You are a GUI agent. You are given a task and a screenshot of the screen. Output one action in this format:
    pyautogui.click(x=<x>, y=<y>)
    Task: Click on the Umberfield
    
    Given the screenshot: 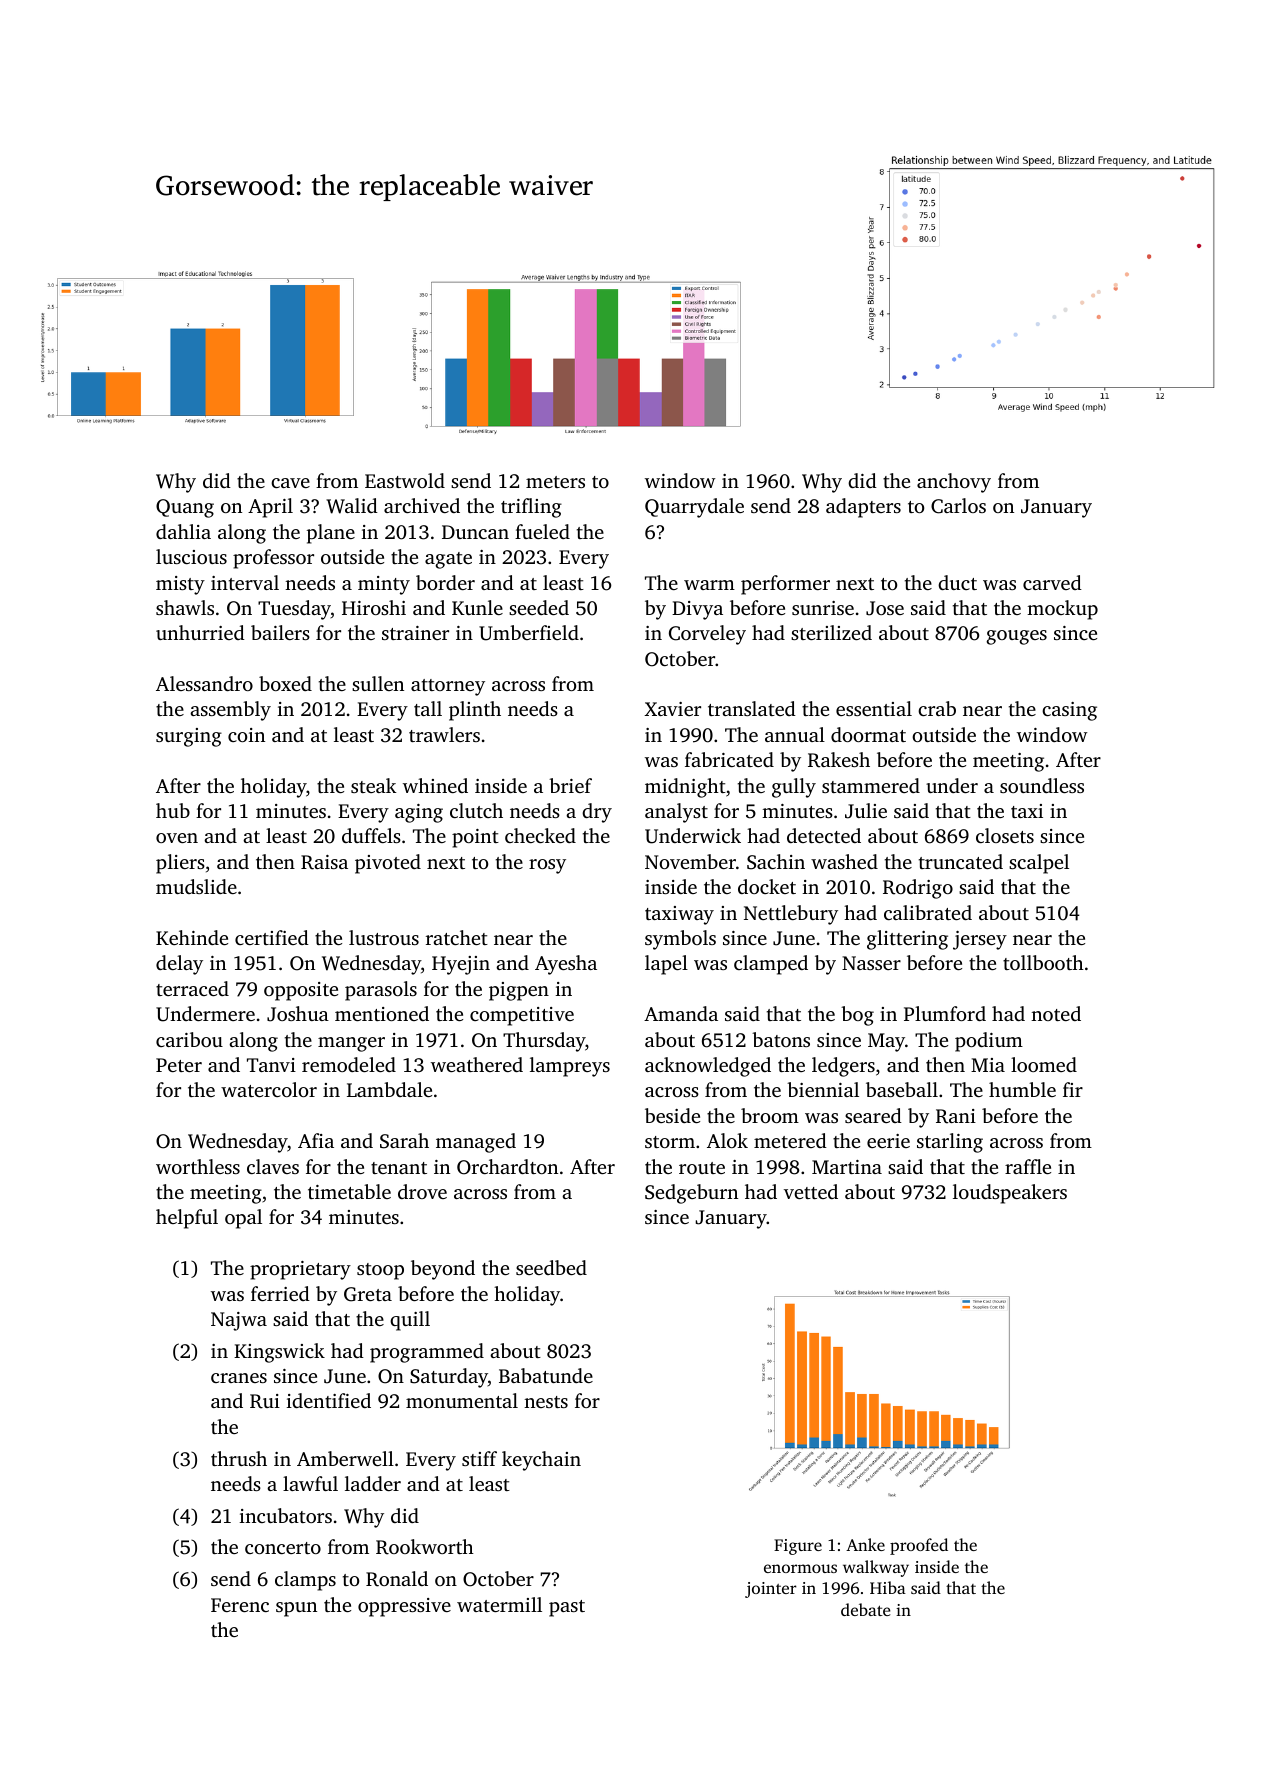 What is the action you would take?
    pyautogui.click(x=529, y=633)
